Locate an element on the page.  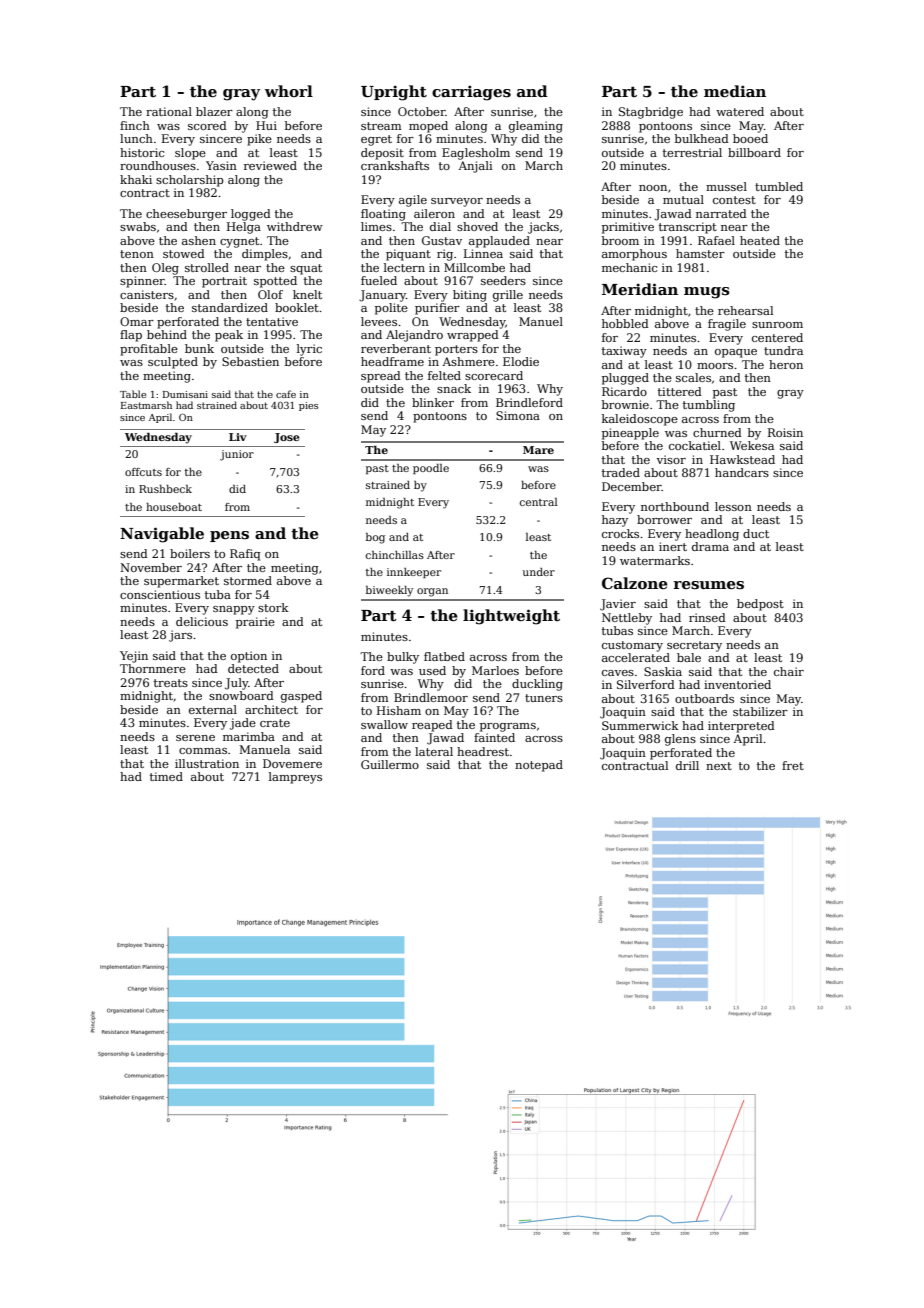
lesson is located at coordinates (733, 506).
